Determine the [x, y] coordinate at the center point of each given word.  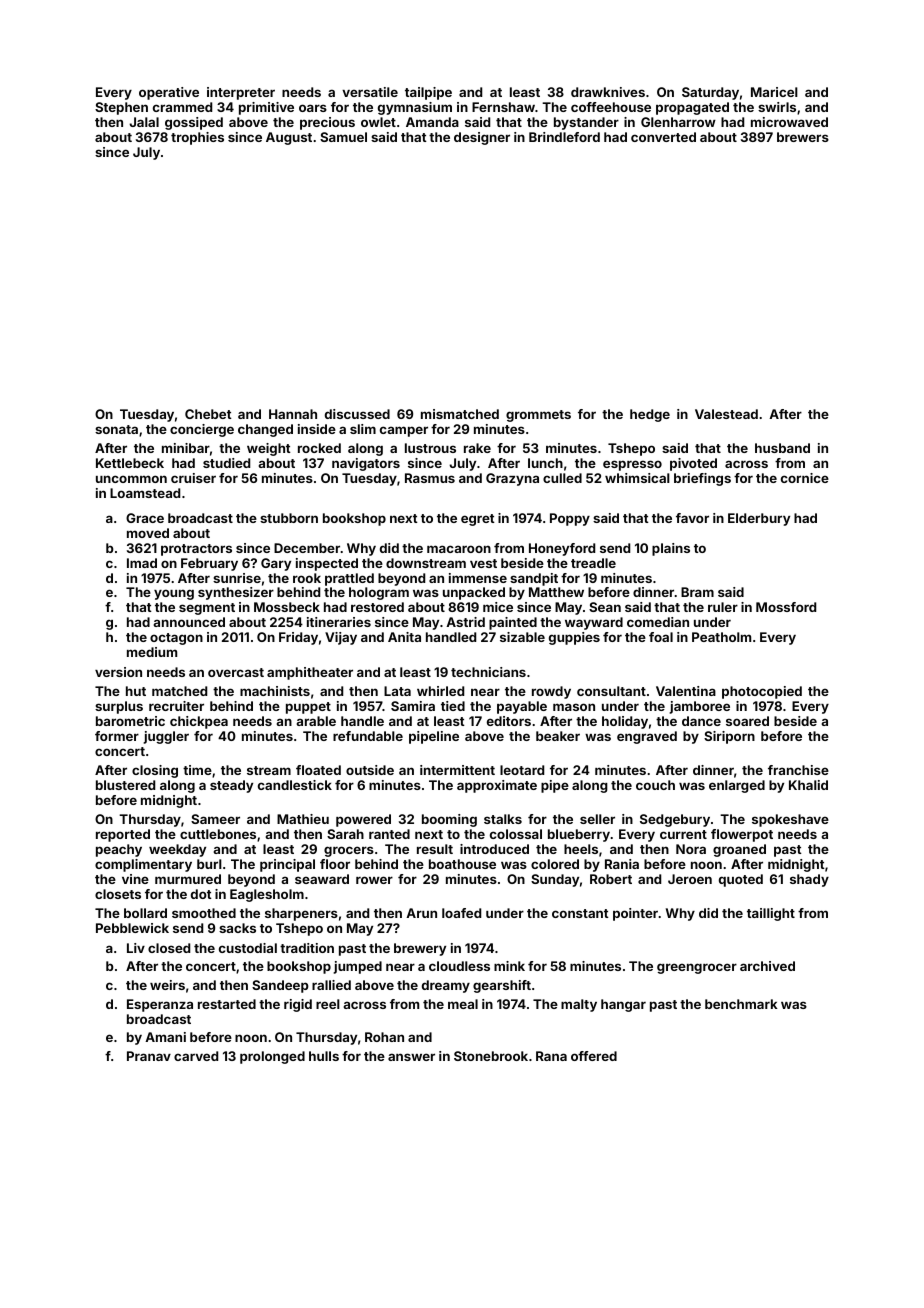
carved [196, 1056]
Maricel [774, 92]
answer [411, 1057]
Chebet [208, 414]
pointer [635, 914]
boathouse [462, 864]
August [289, 138]
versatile [370, 92]
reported [123, 835]
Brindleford [564, 137]
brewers [803, 137]
